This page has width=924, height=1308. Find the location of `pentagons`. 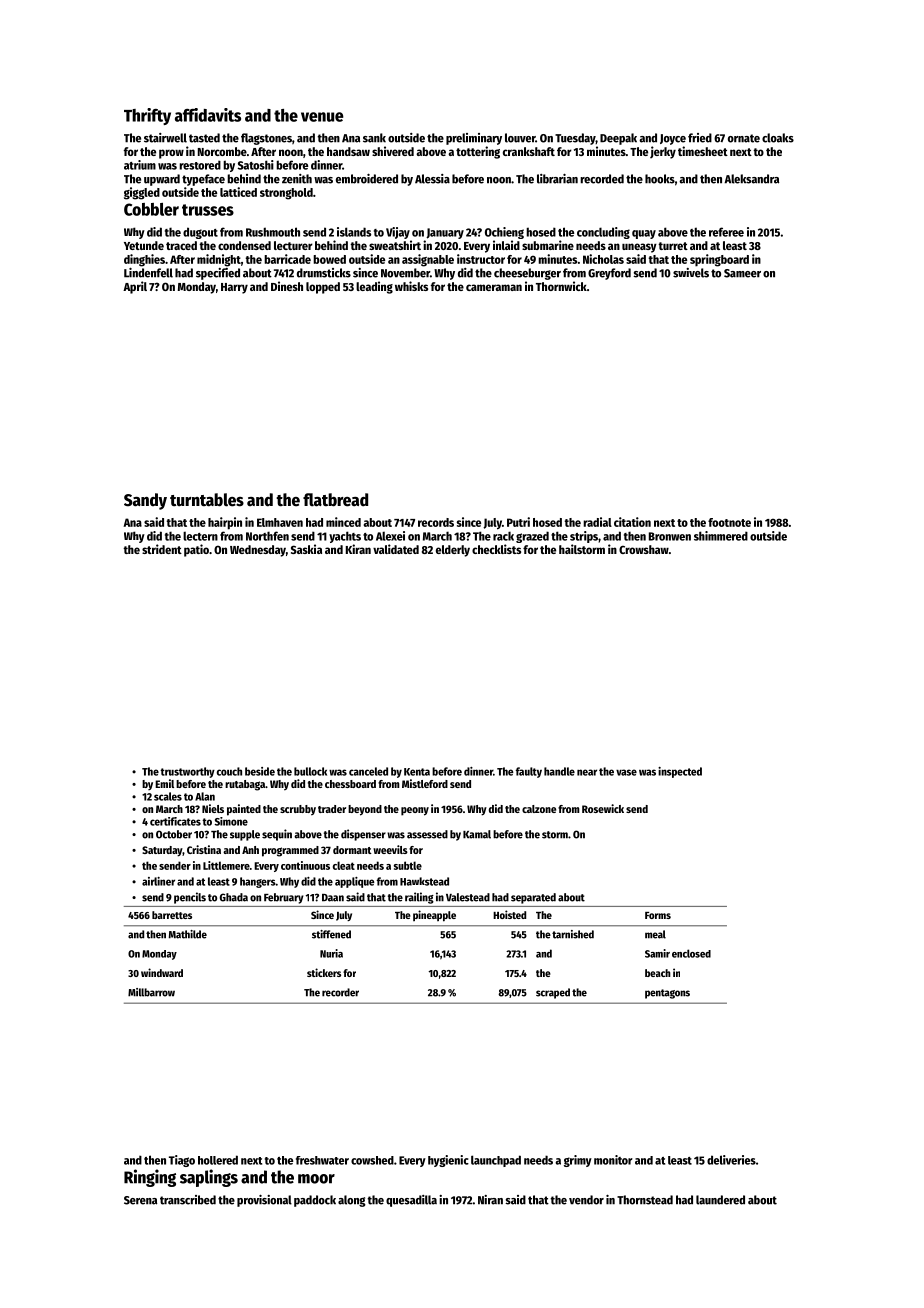

pentagons is located at coordinates (667, 994).
